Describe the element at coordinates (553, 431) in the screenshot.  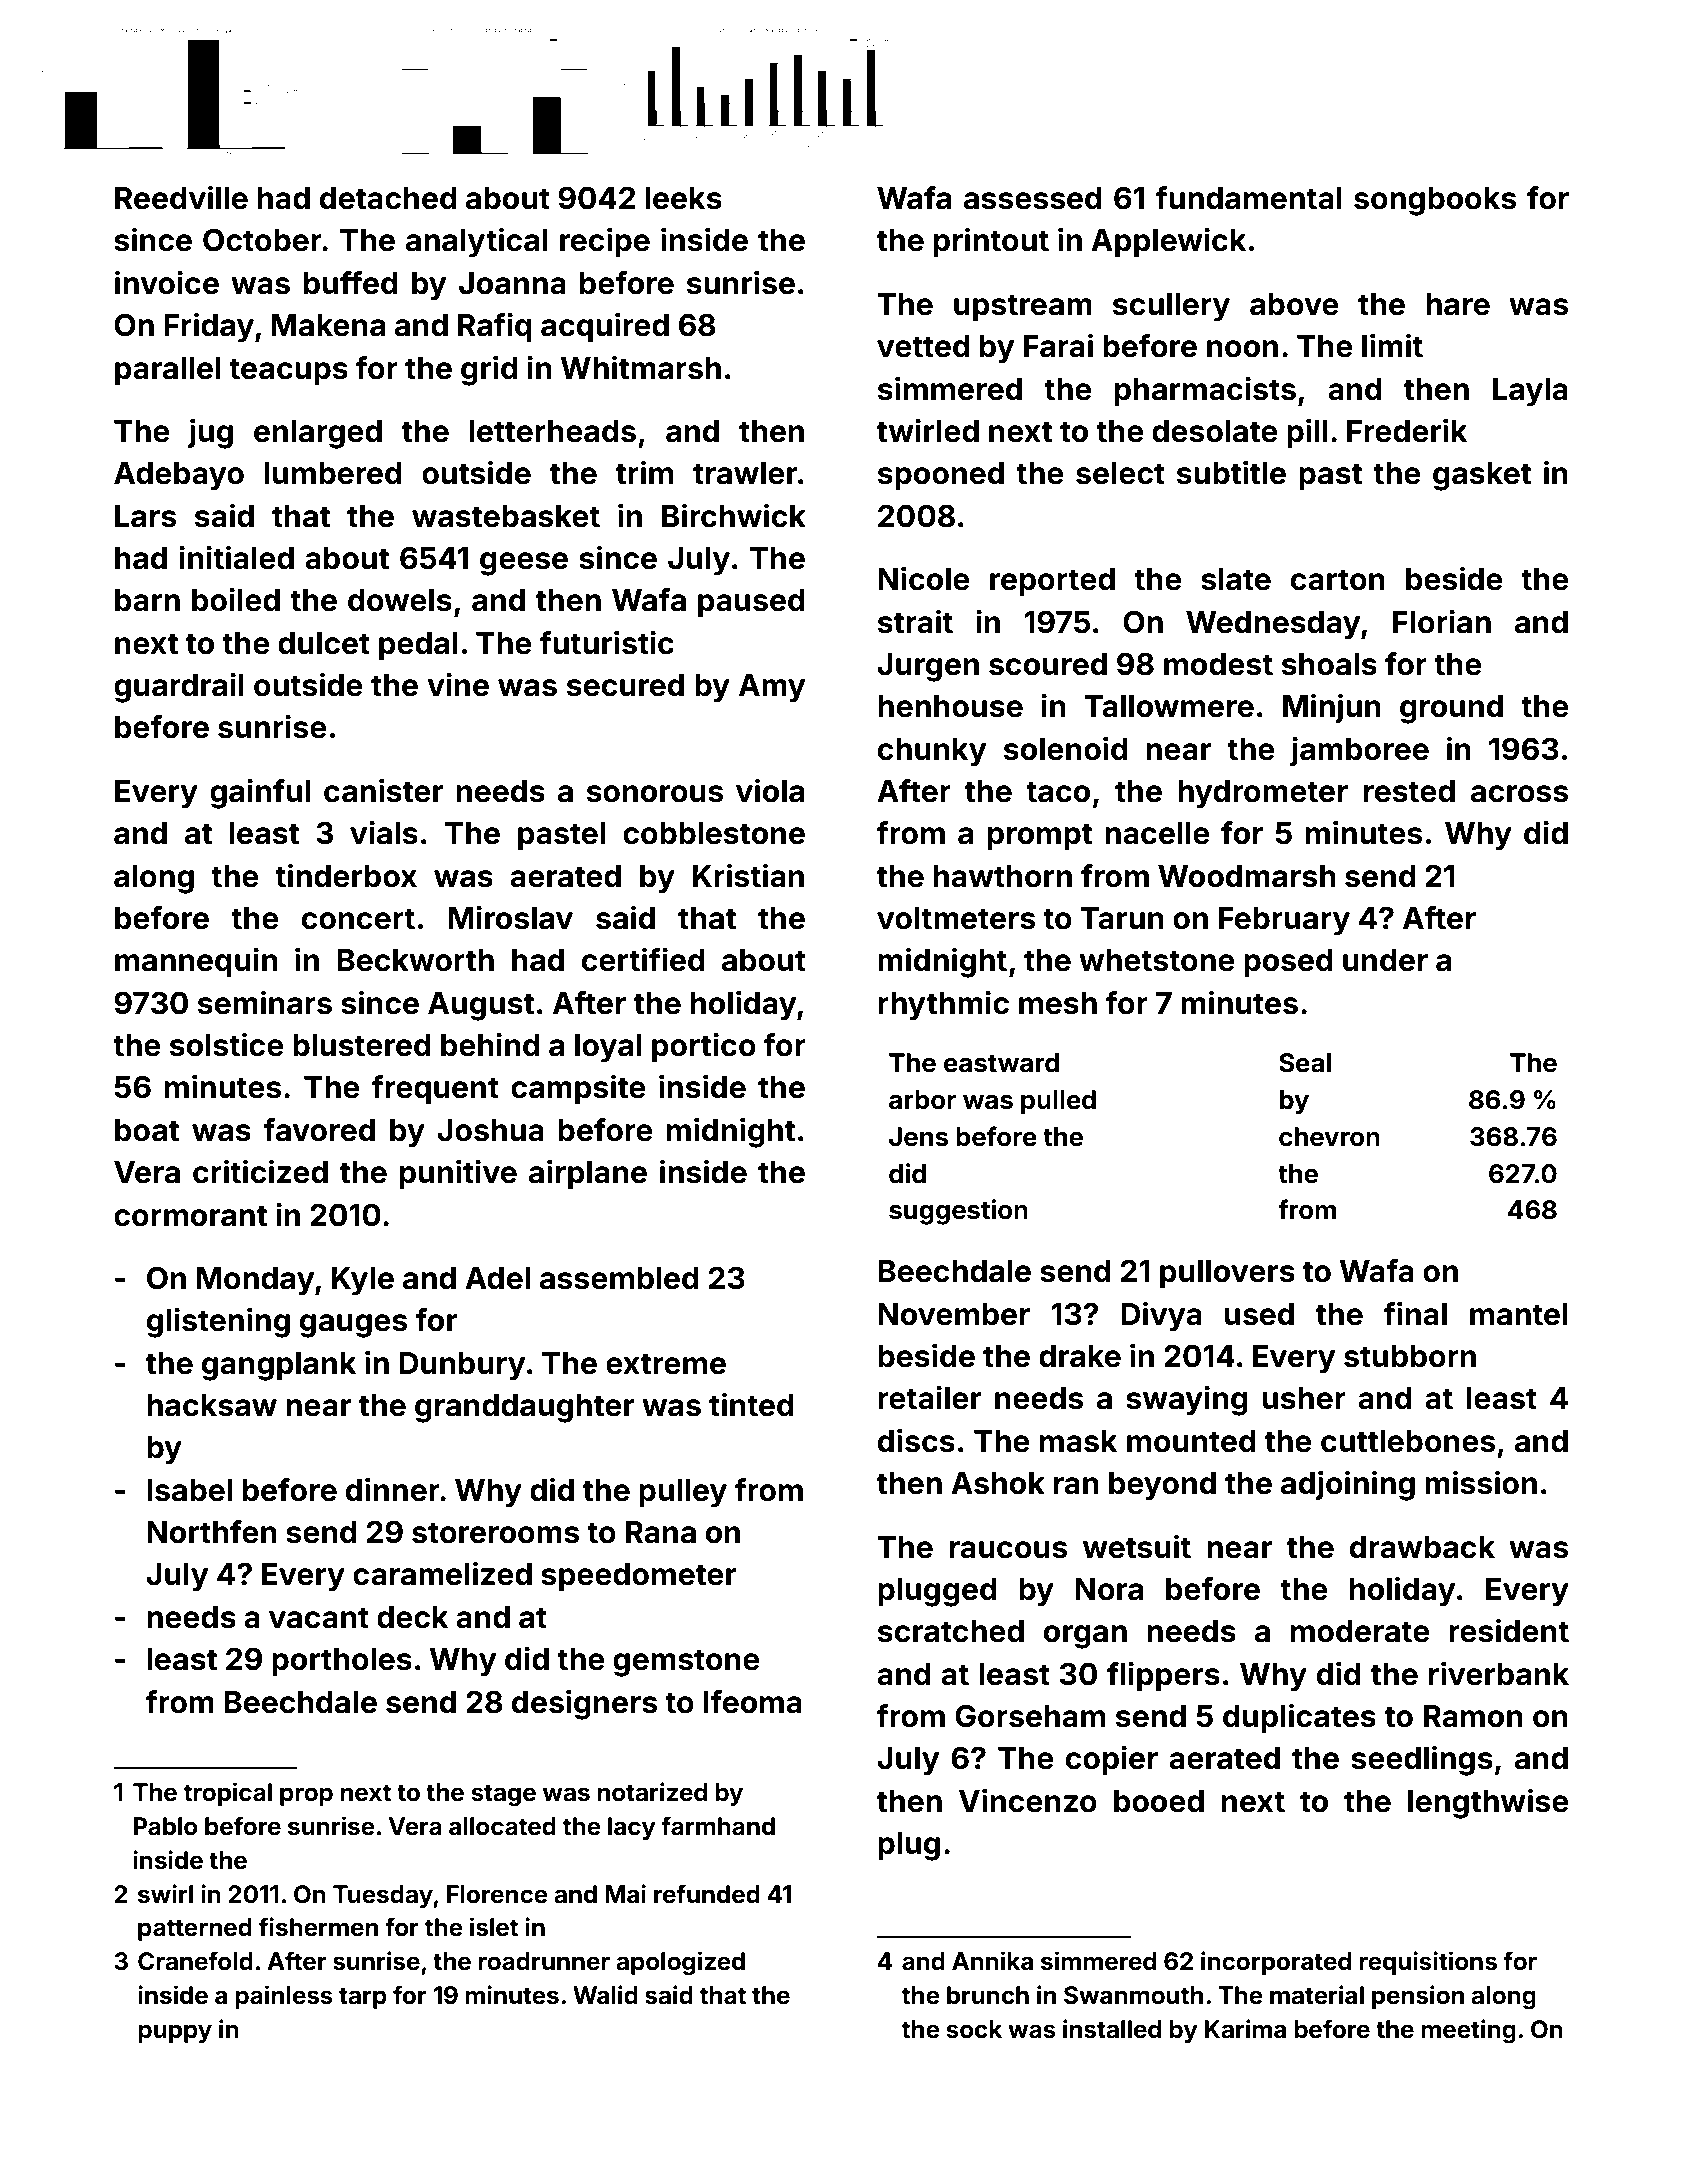
I see `letterheads` at that location.
